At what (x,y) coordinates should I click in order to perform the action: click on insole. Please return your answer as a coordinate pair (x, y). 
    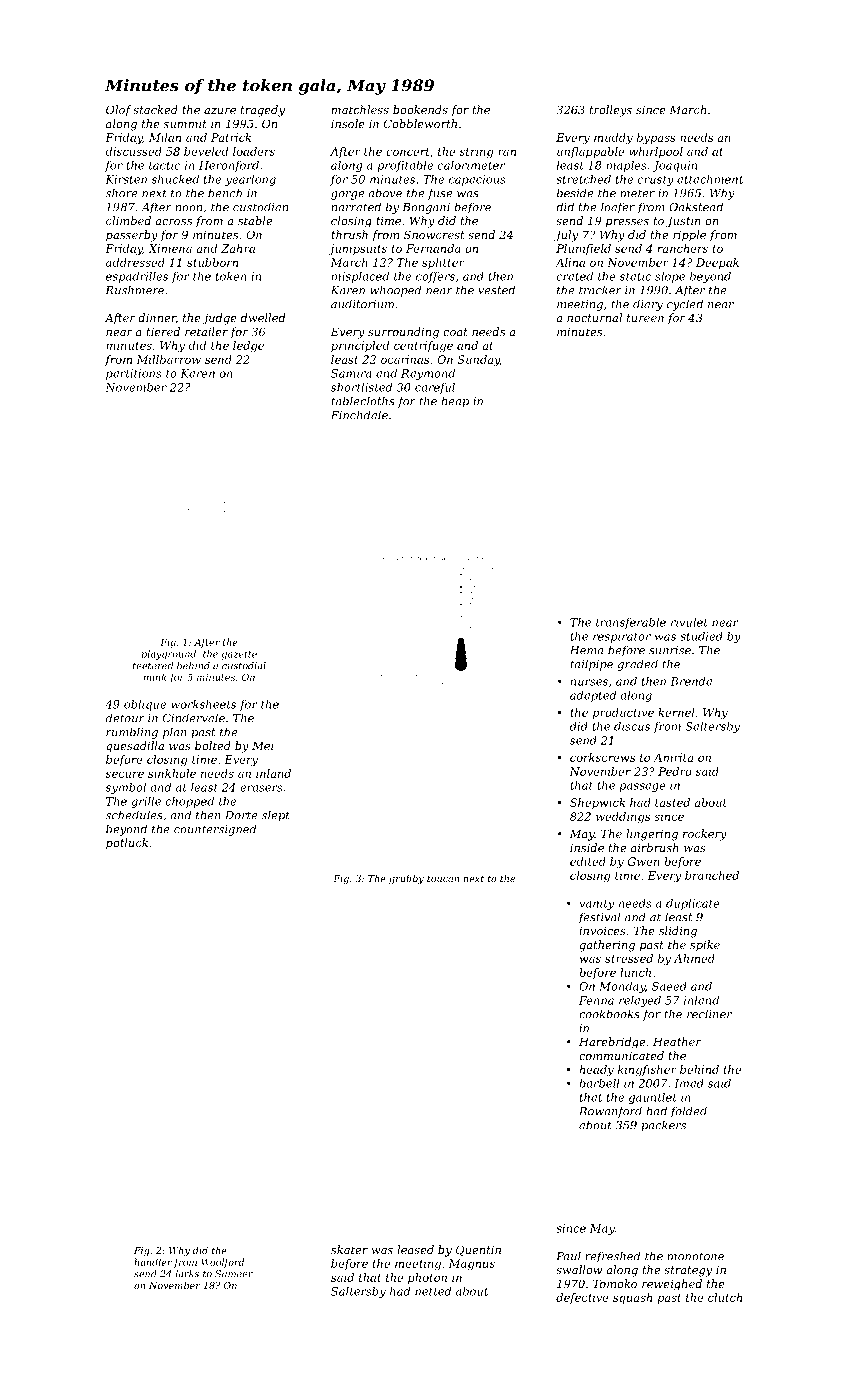
    Looking at the image, I should click on (348, 123).
